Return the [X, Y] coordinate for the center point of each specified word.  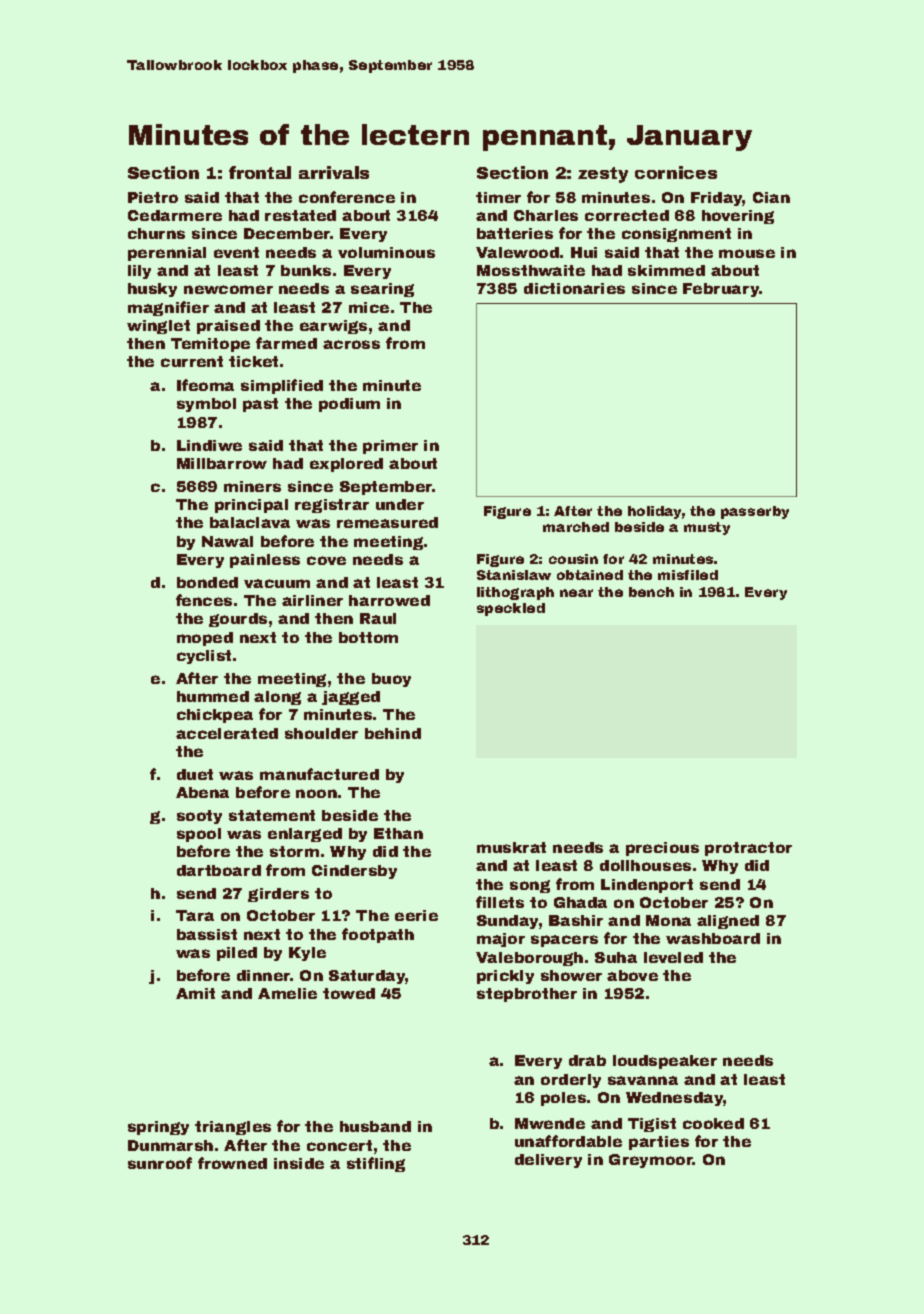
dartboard [219, 870]
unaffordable [568, 1141]
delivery [548, 1161]
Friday [717, 199]
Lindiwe [209, 445]
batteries [515, 233]
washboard [713, 938]
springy [158, 1128]
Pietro [153, 197]
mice [369, 307]
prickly [505, 977]
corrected [627, 215]
